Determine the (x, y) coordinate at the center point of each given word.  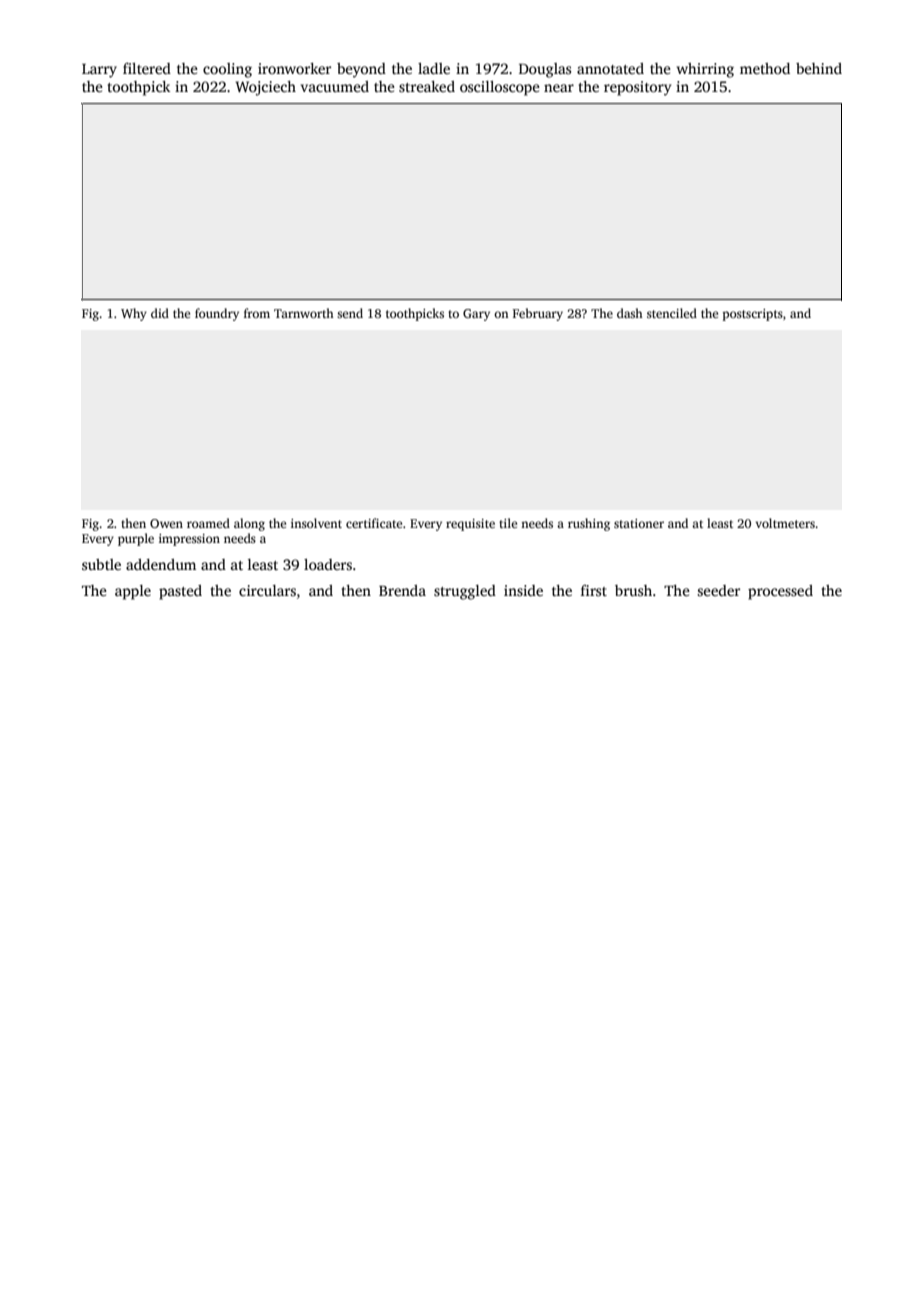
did (160, 313)
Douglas (545, 70)
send (350, 313)
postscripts (753, 315)
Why (134, 314)
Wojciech (265, 88)
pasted (180, 592)
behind (819, 68)
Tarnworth (304, 313)
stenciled (672, 313)
